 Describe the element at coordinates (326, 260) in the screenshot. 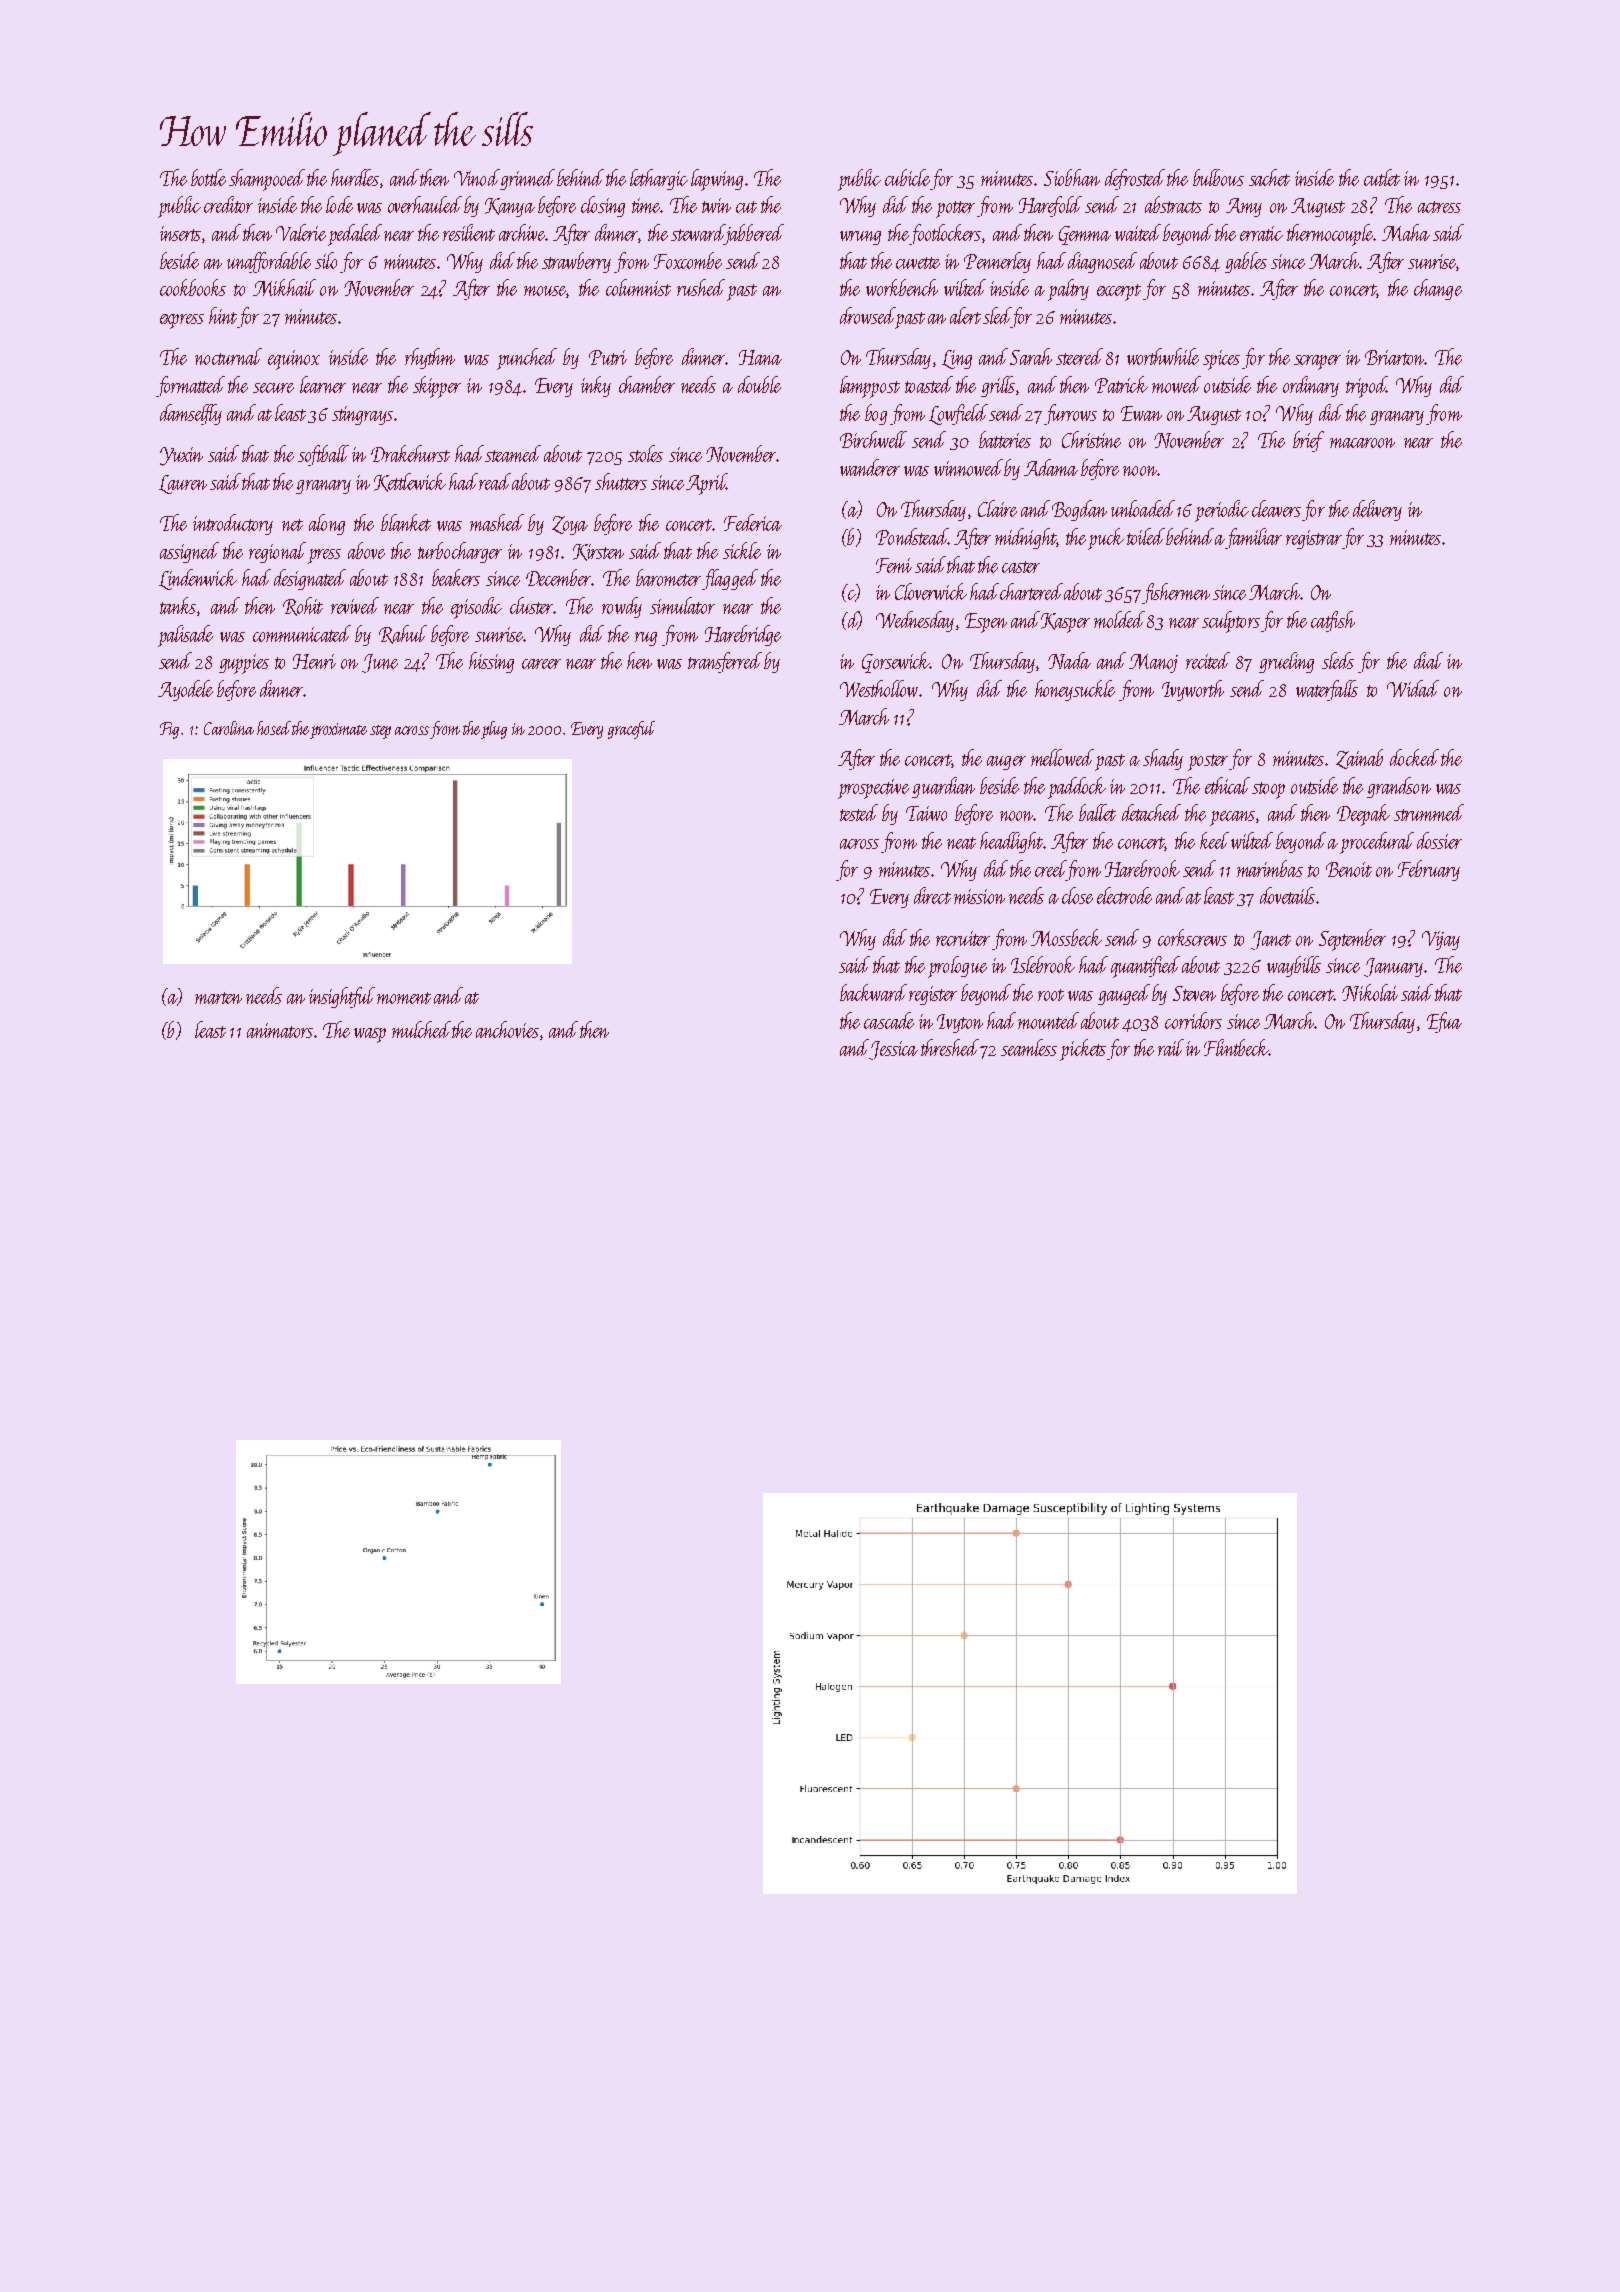

I see `silo` at that location.
